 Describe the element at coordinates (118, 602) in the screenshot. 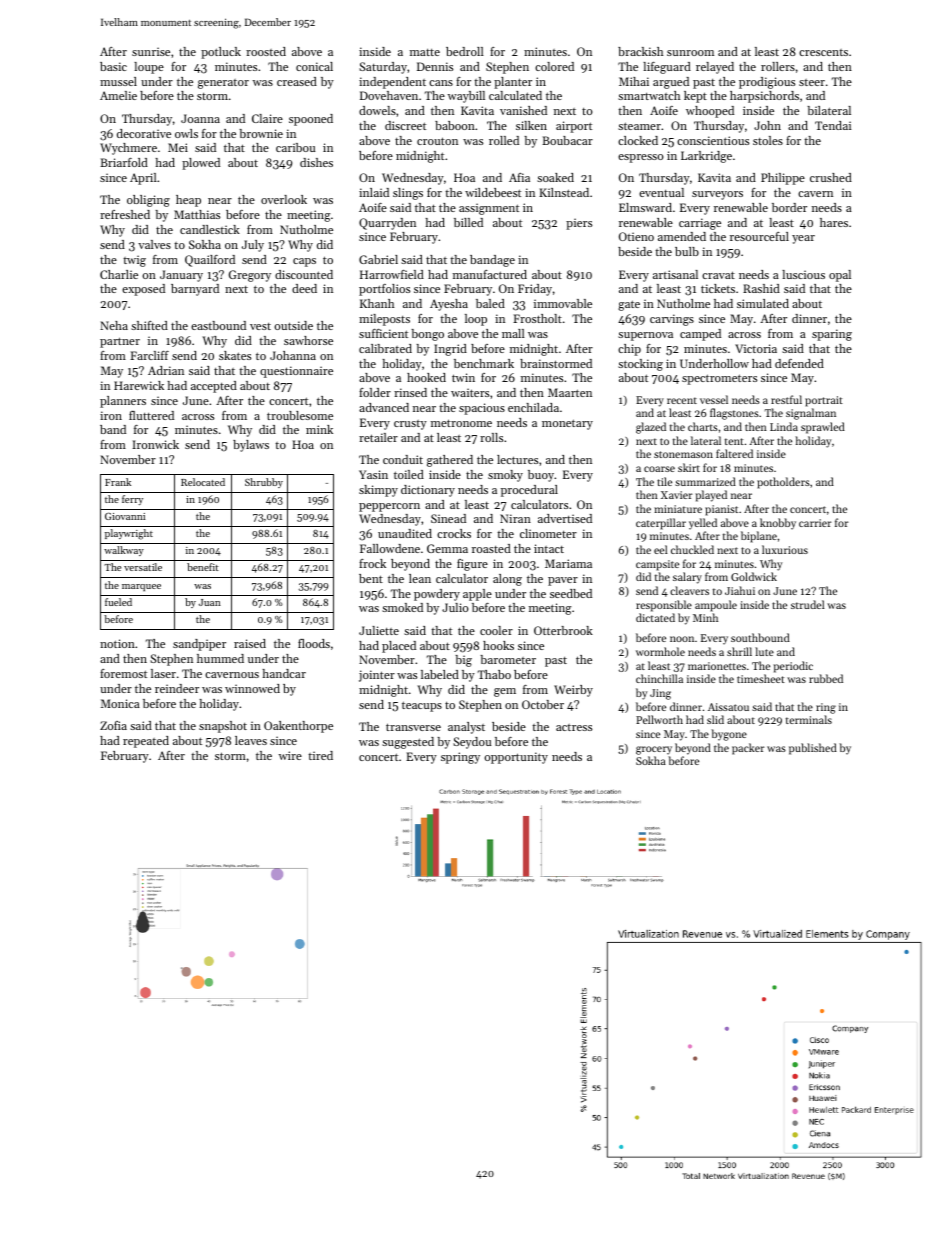

I see `fueled` at that location.
